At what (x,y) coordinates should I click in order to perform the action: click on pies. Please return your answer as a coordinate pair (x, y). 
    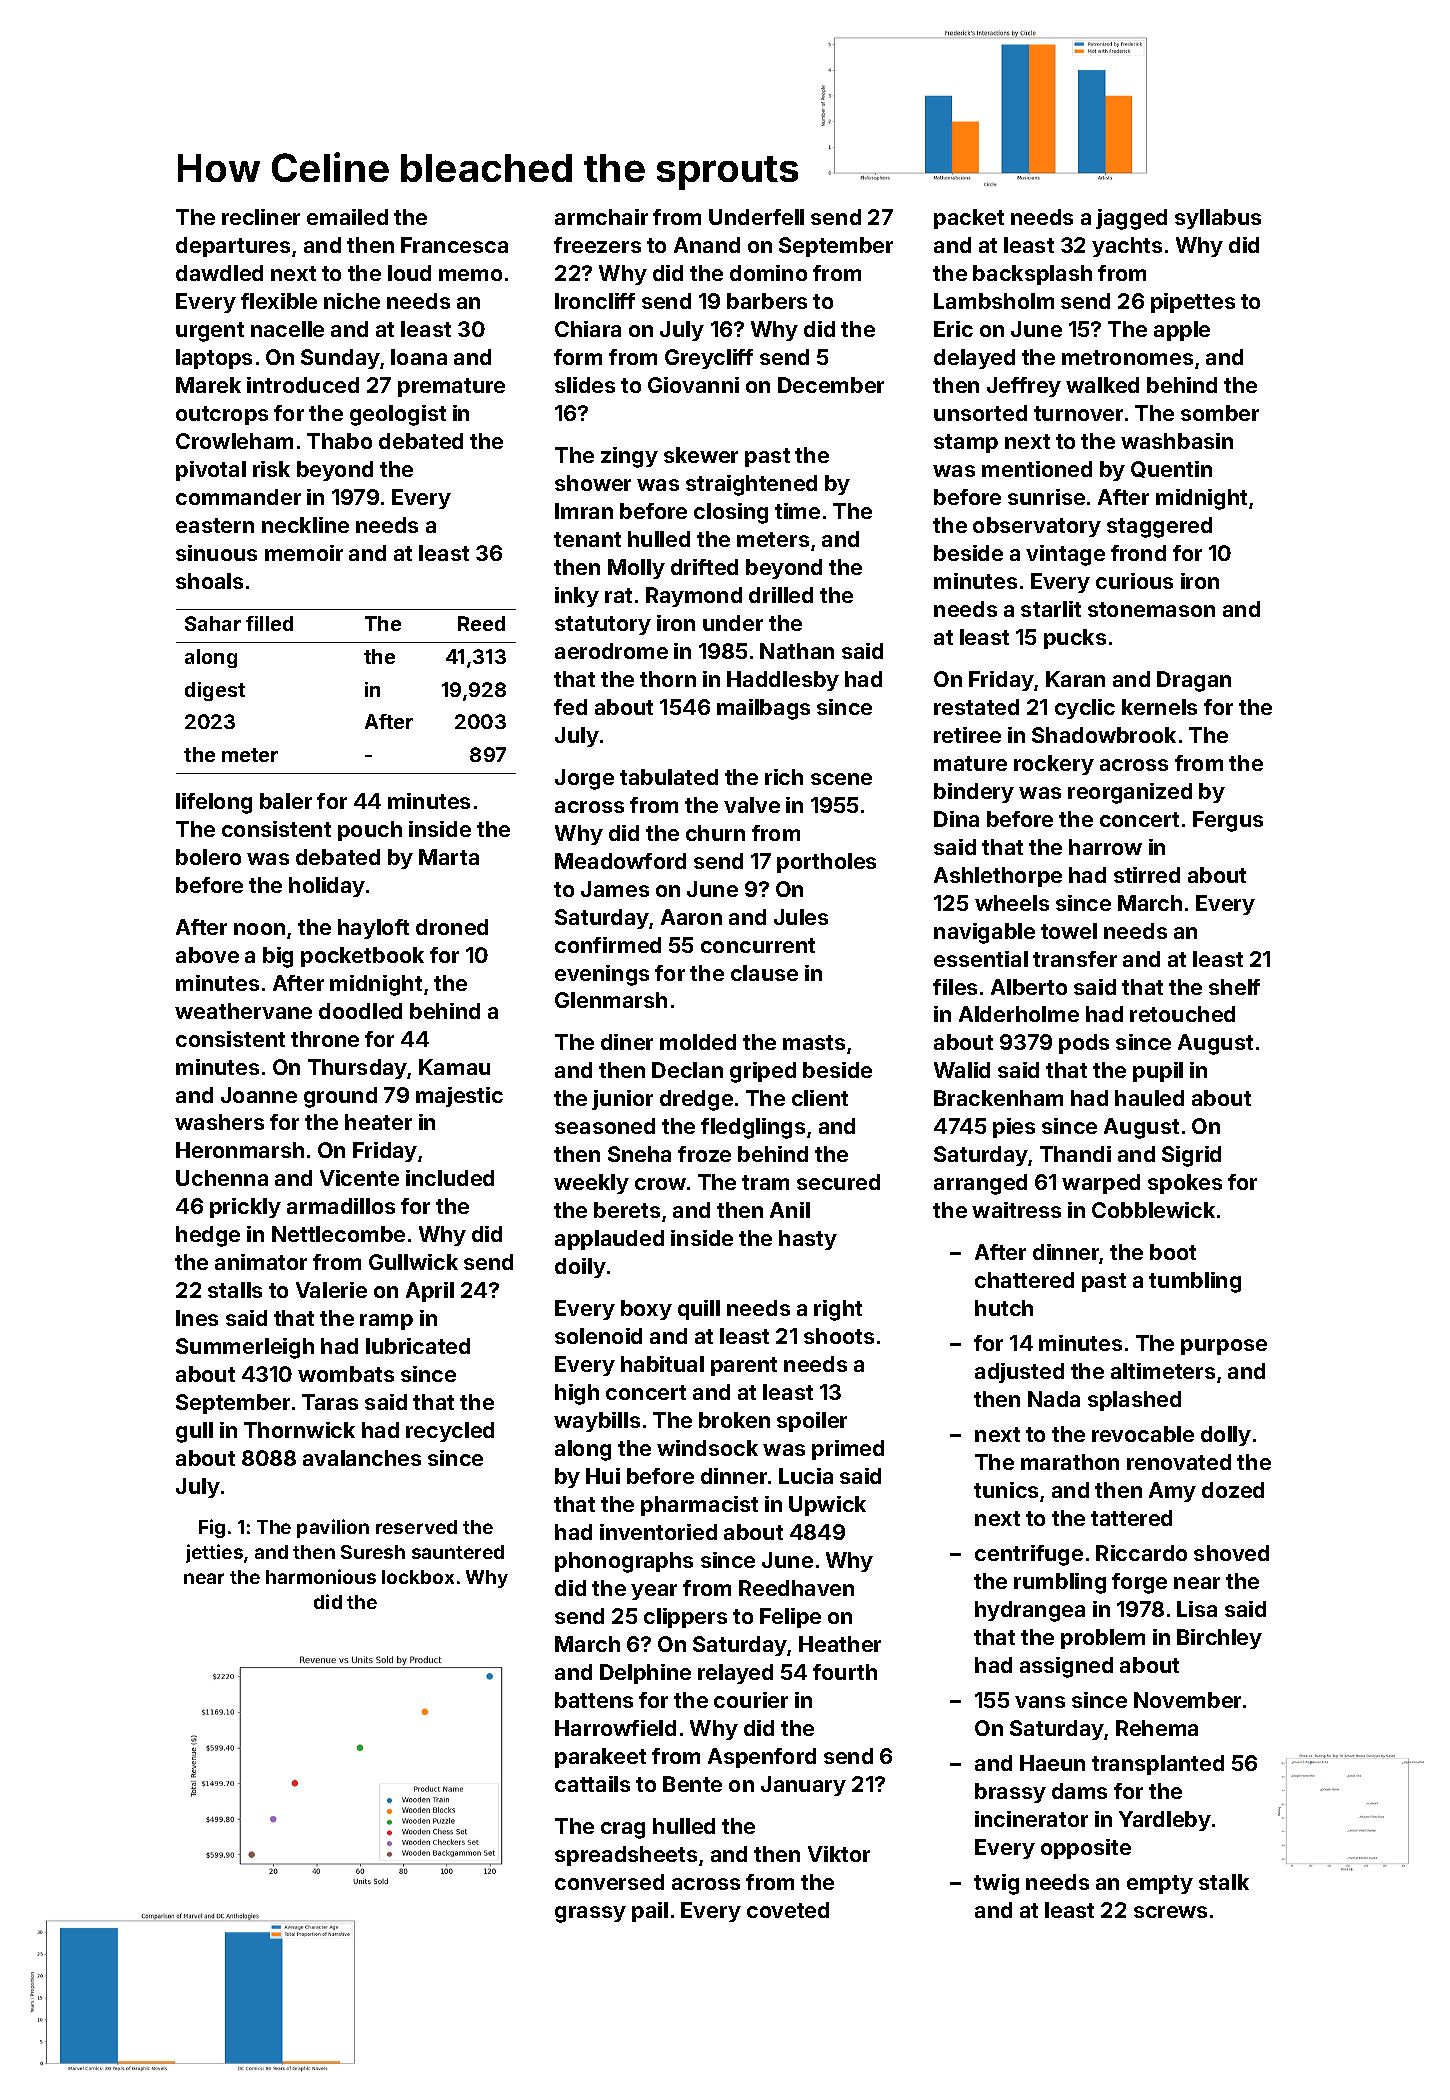
    Looking at the image, I should click on (1014, 1128).
